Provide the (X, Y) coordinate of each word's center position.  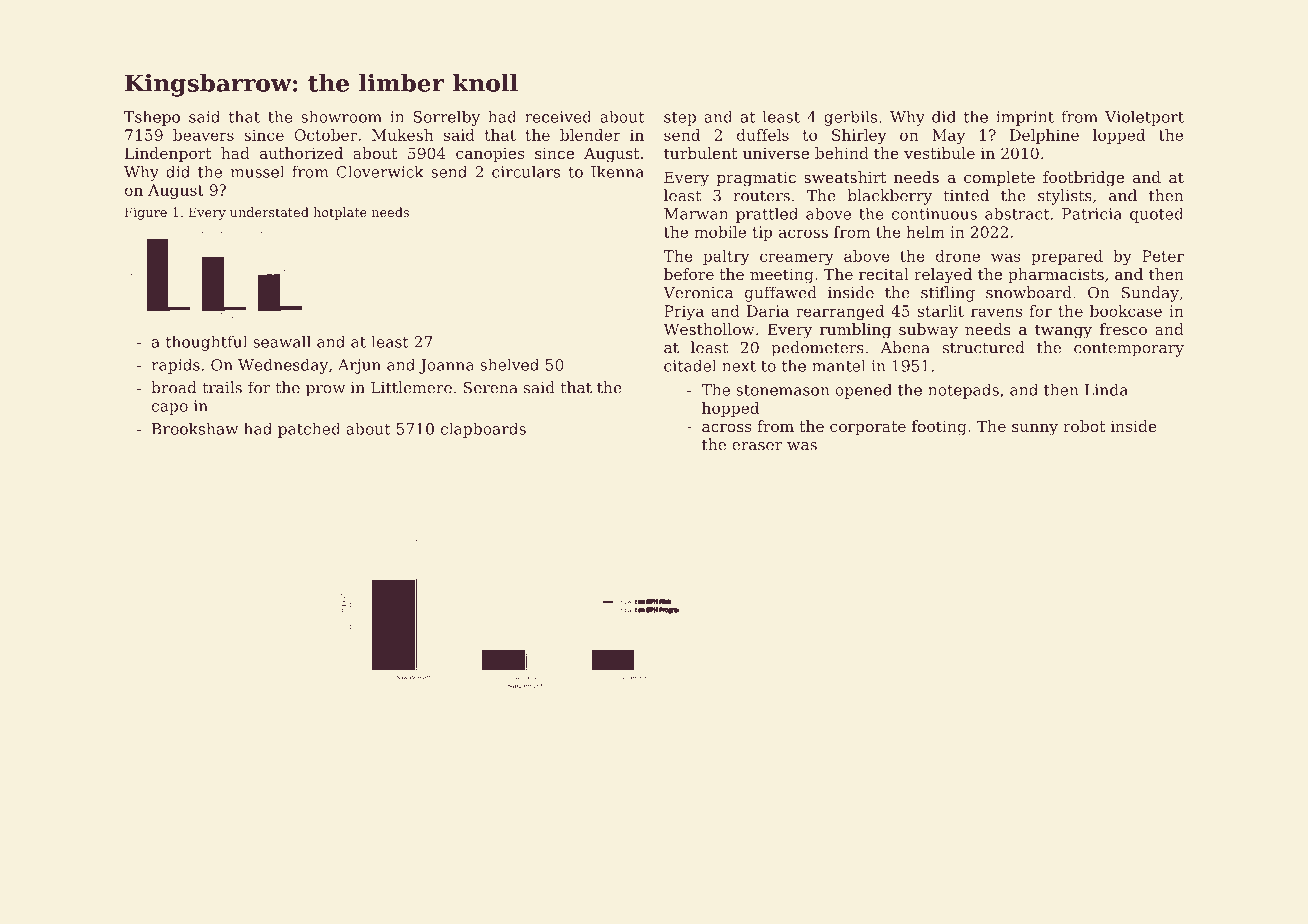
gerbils (850, 118)
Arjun (359, 366)
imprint (1025, 118)
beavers (203, 135)
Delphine (1044, 136)
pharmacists (1056, 275)
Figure (146, 213)
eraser (757, 446)
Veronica (698, 293)
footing (939, 428)
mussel (257, 171)
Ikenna (617, 171)
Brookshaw (195, 429)
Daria (768, 311)
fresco (1123, 329)
